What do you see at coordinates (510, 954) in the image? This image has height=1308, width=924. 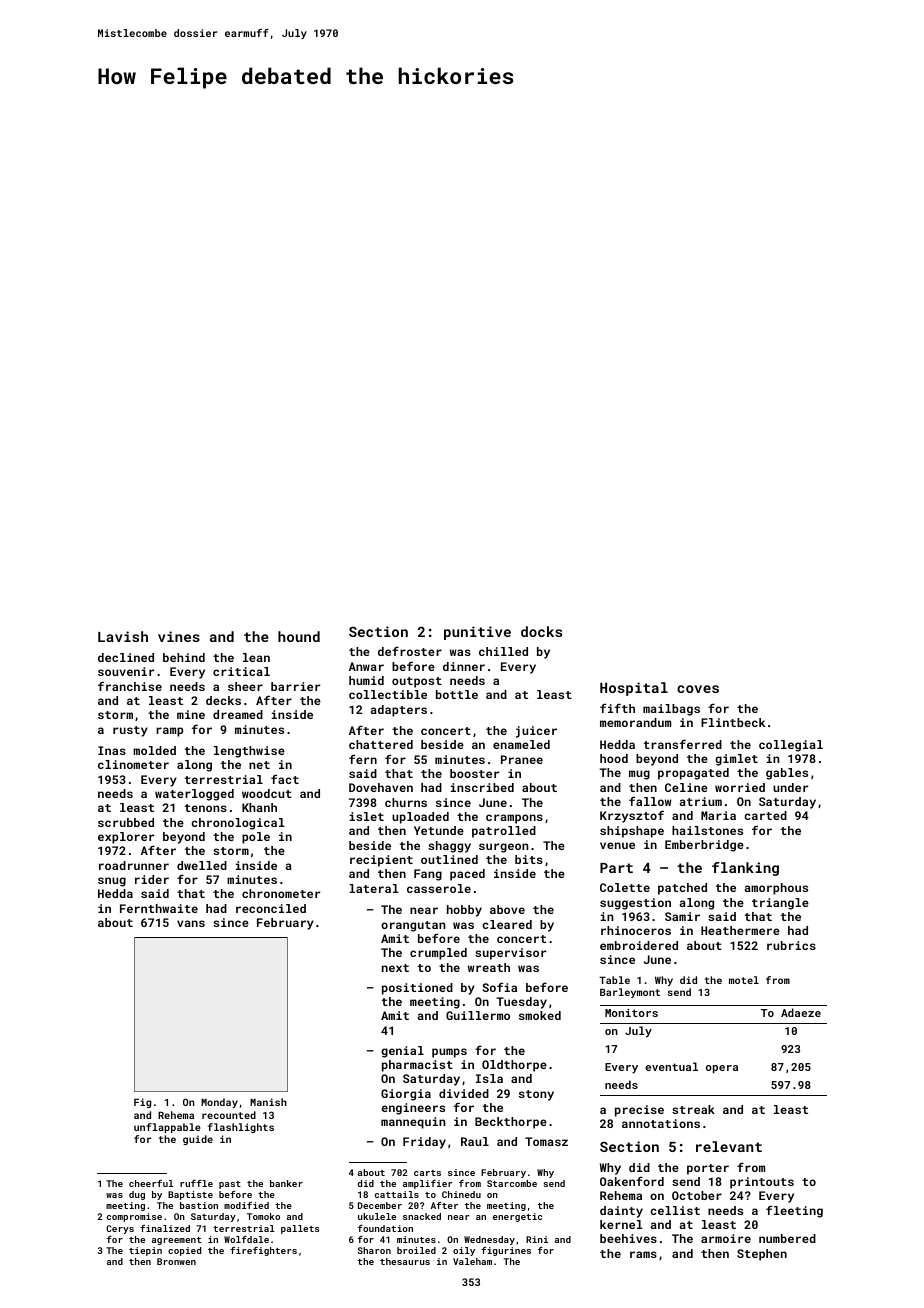 I see `supervisor` at bounding box center [510, 954].
